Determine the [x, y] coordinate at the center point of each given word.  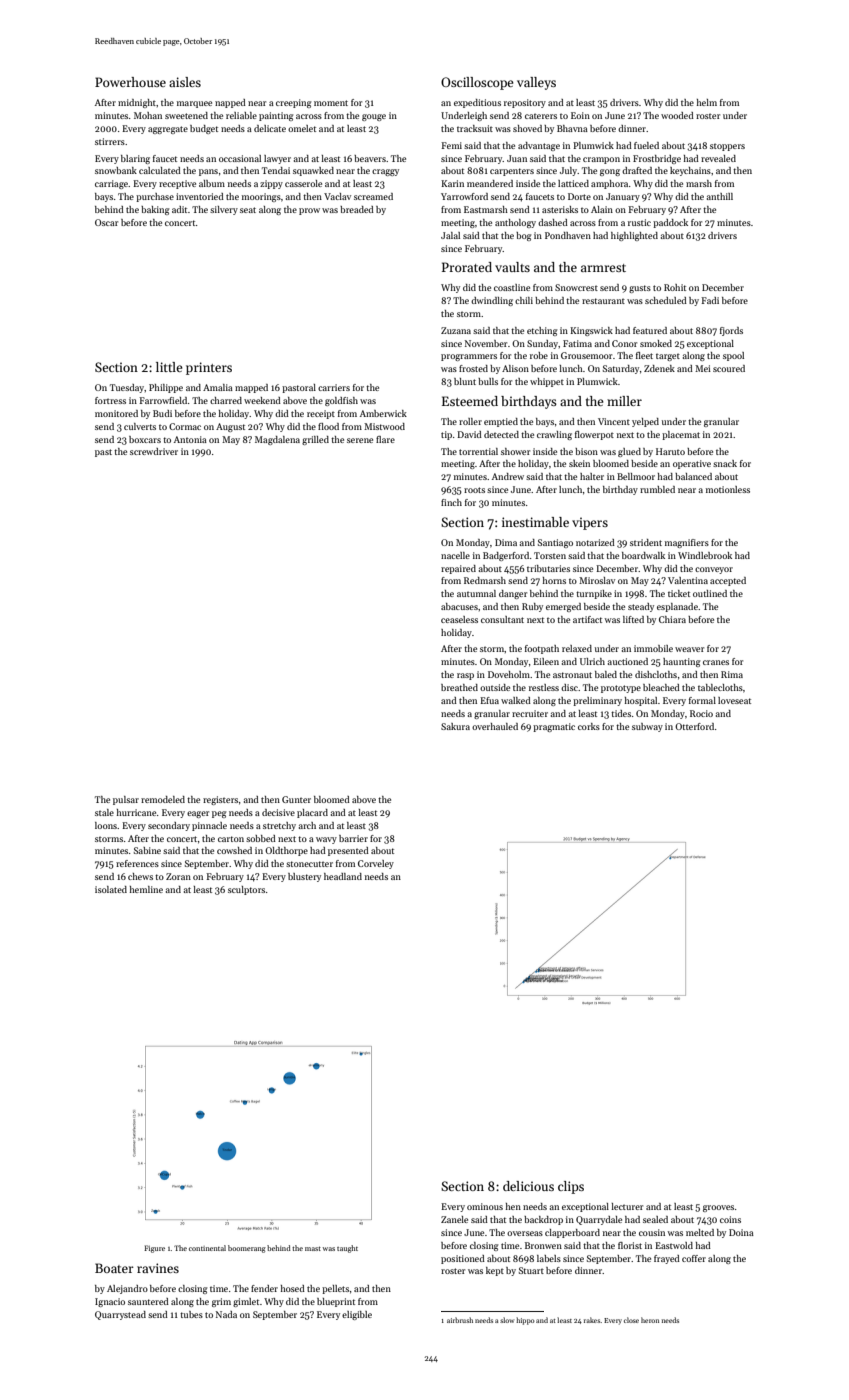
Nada [226, 1314]
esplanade [677, 607]
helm [707, 102]
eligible [357, 1315]
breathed [459, 687]
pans [208, 172]
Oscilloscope [477, 83]
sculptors [246, 890]
